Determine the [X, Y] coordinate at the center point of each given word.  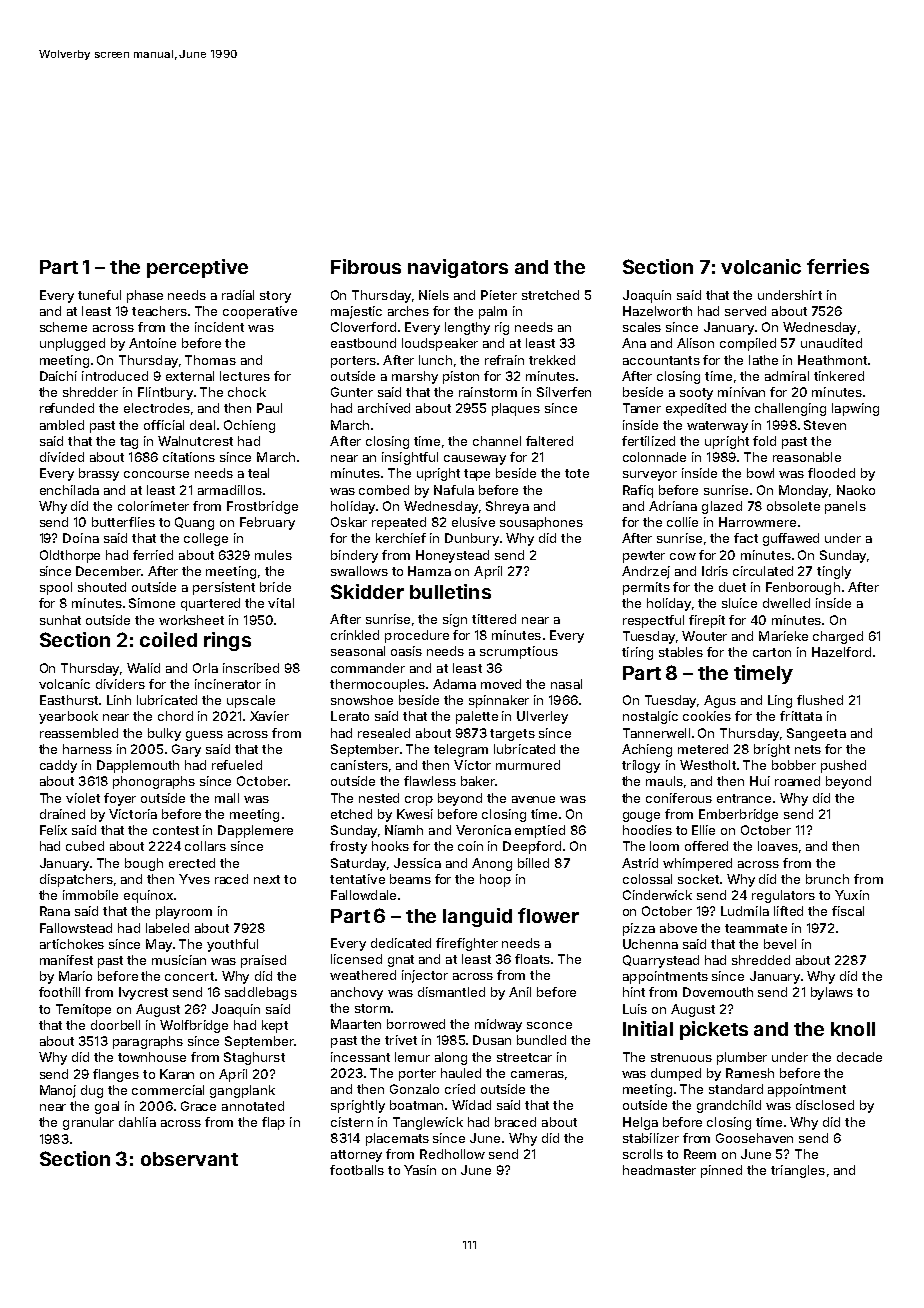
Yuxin [852, 895]
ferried [153, 555]
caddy [58, 766]
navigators [458, 268]
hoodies [647, 830]
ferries [838, 266]
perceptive [197, 268]
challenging [790, 409]
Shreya [507, 507]
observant [189, 1159]
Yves [194, 879]
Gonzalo [414, 1089]
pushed [843, 766]
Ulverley [542, 717]
